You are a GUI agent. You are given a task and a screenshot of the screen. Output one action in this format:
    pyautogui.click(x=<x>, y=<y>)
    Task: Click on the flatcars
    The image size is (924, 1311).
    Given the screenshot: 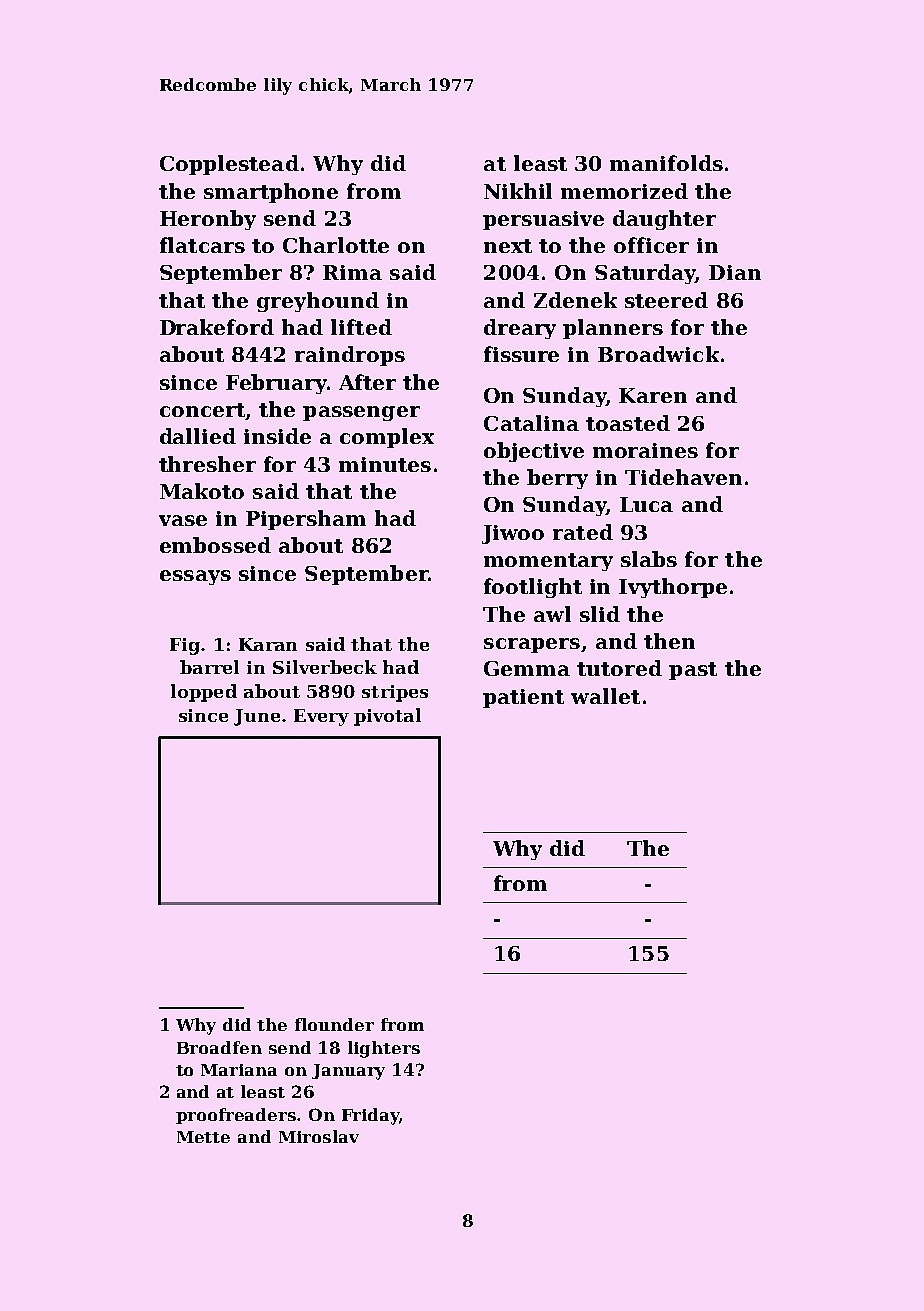 What is the action you would take?
    pyautogui.click(x=202, y=245)
